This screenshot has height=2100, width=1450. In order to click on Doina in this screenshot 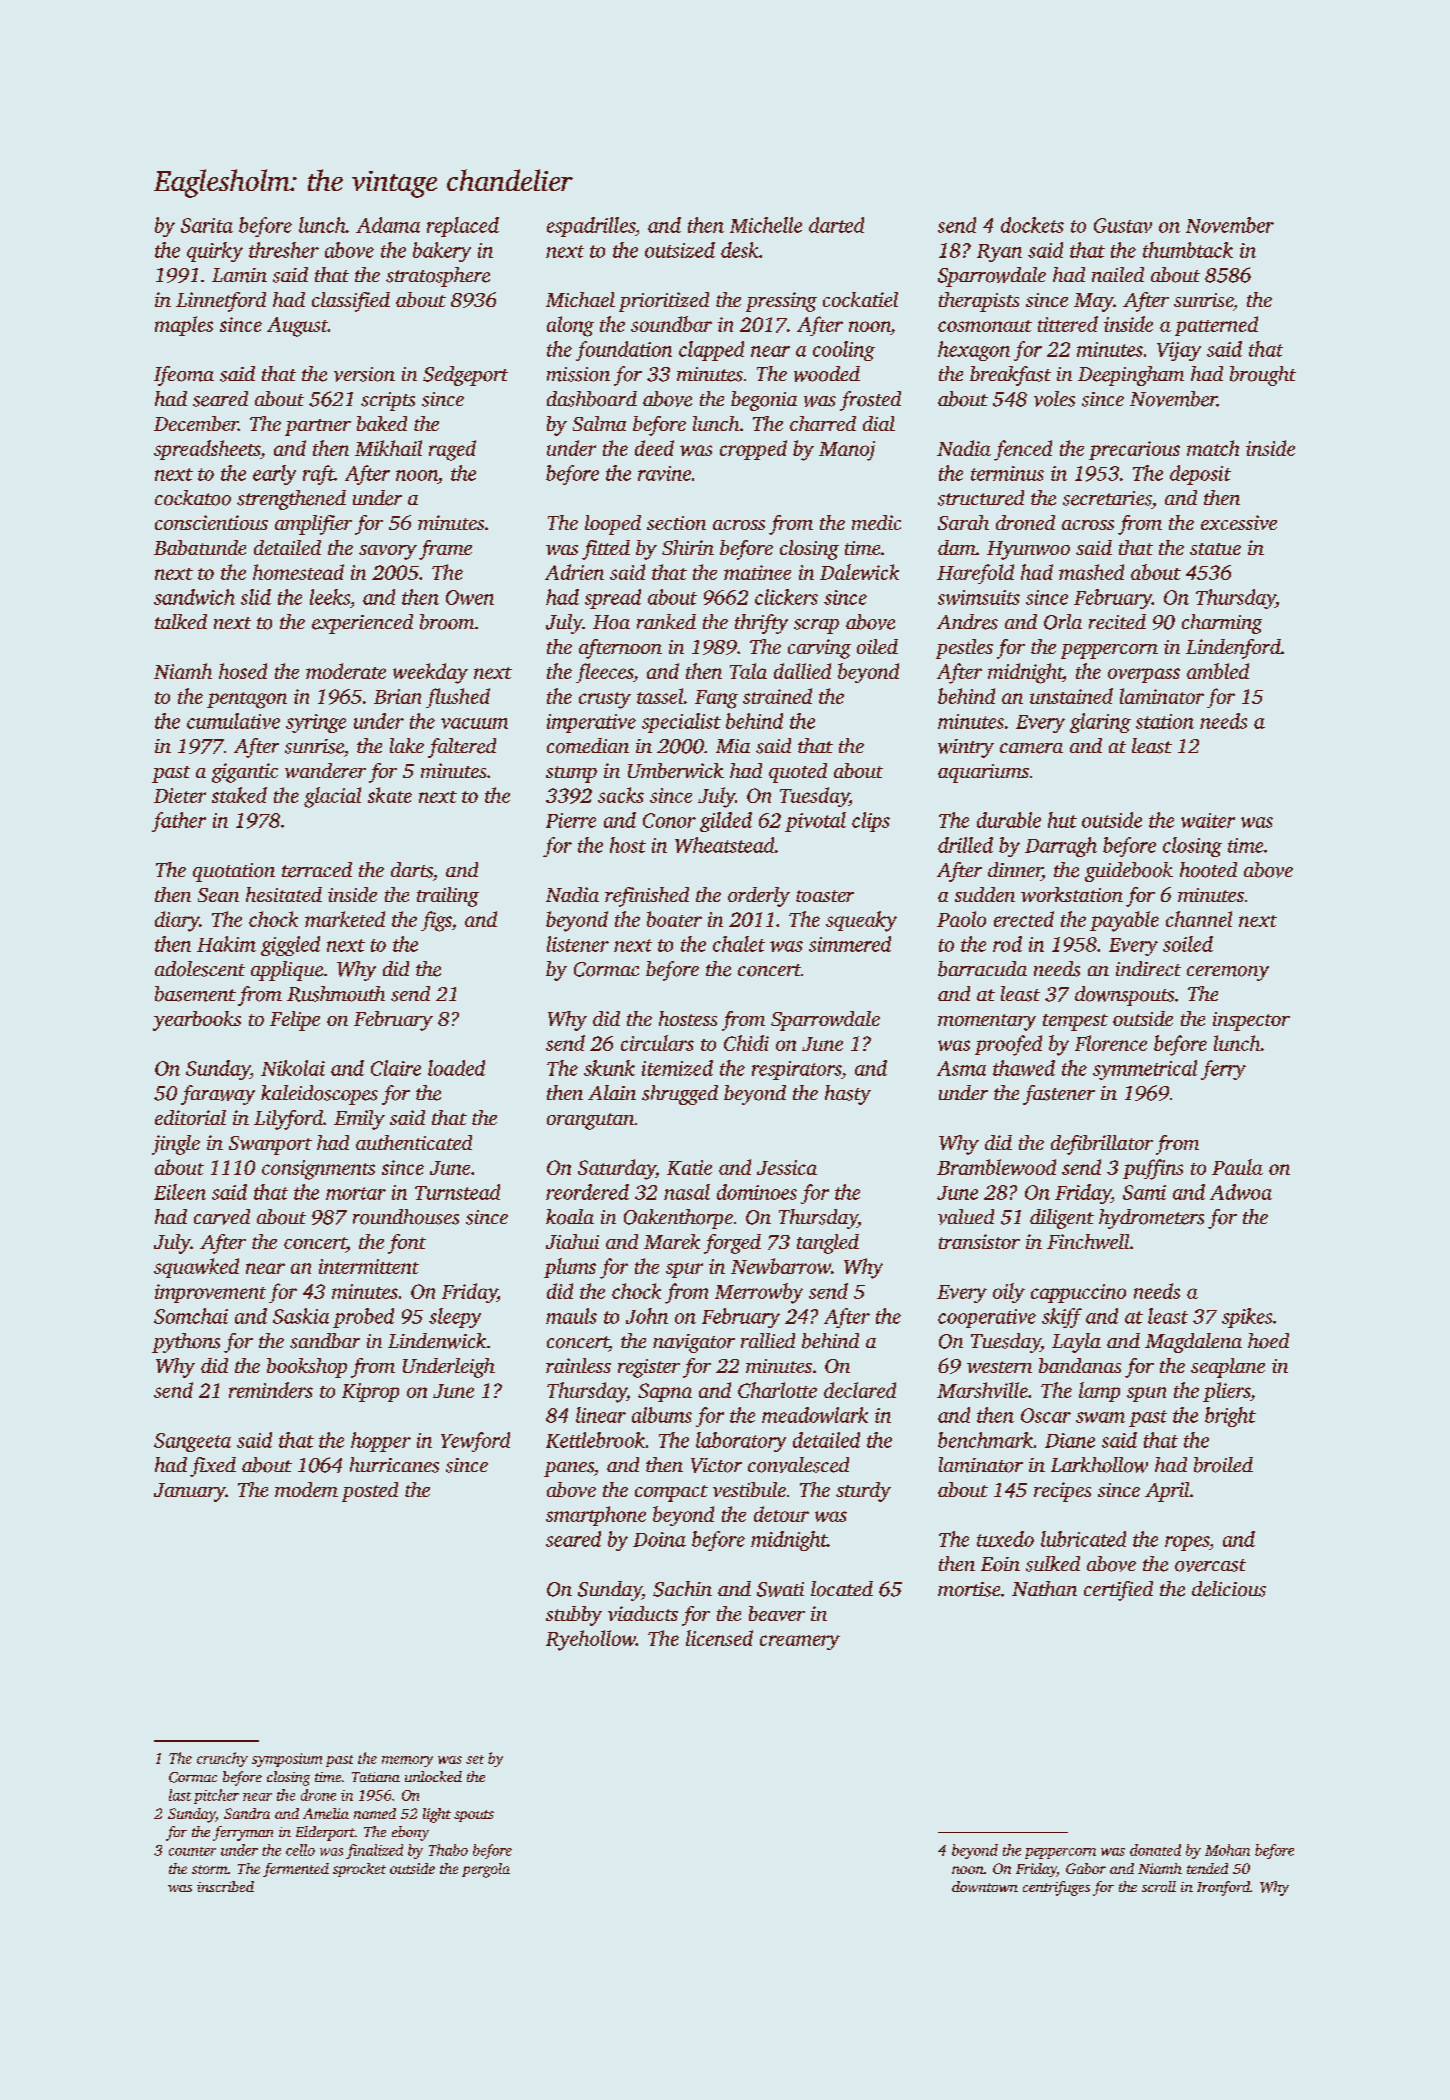, I will do `click(659, 1539)`.
